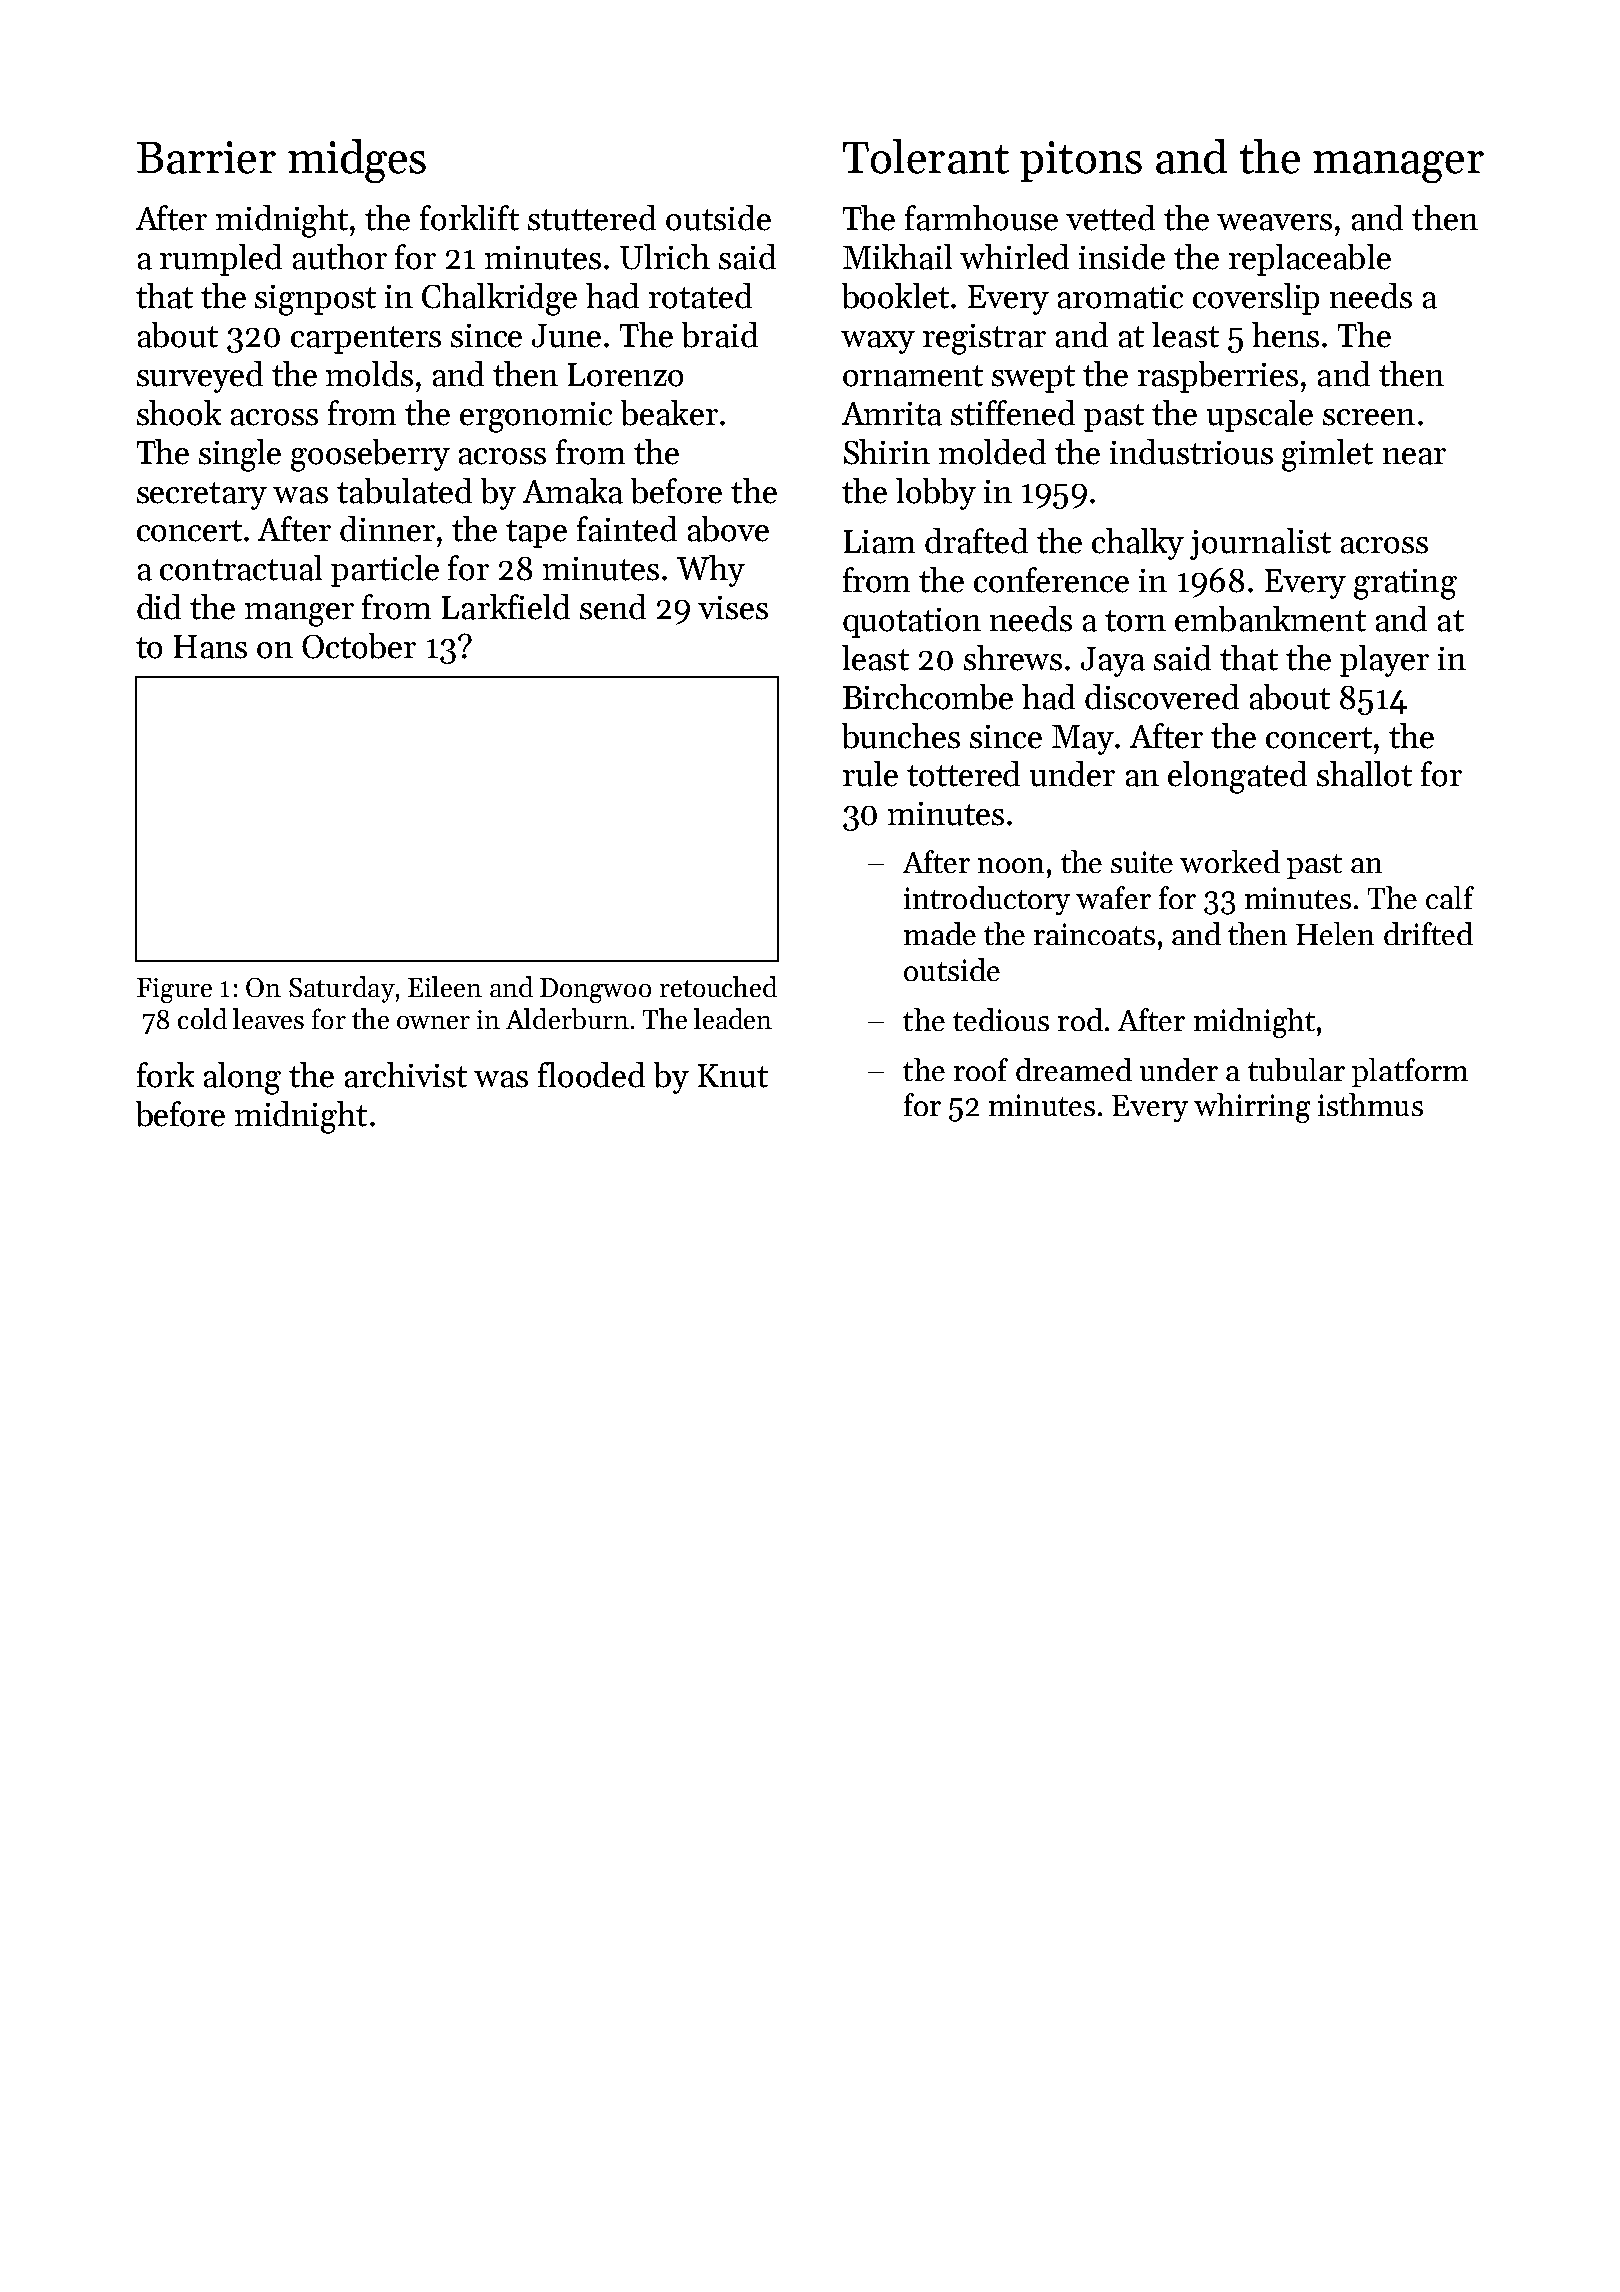  I want to click on Hans, so click(210, 647).
